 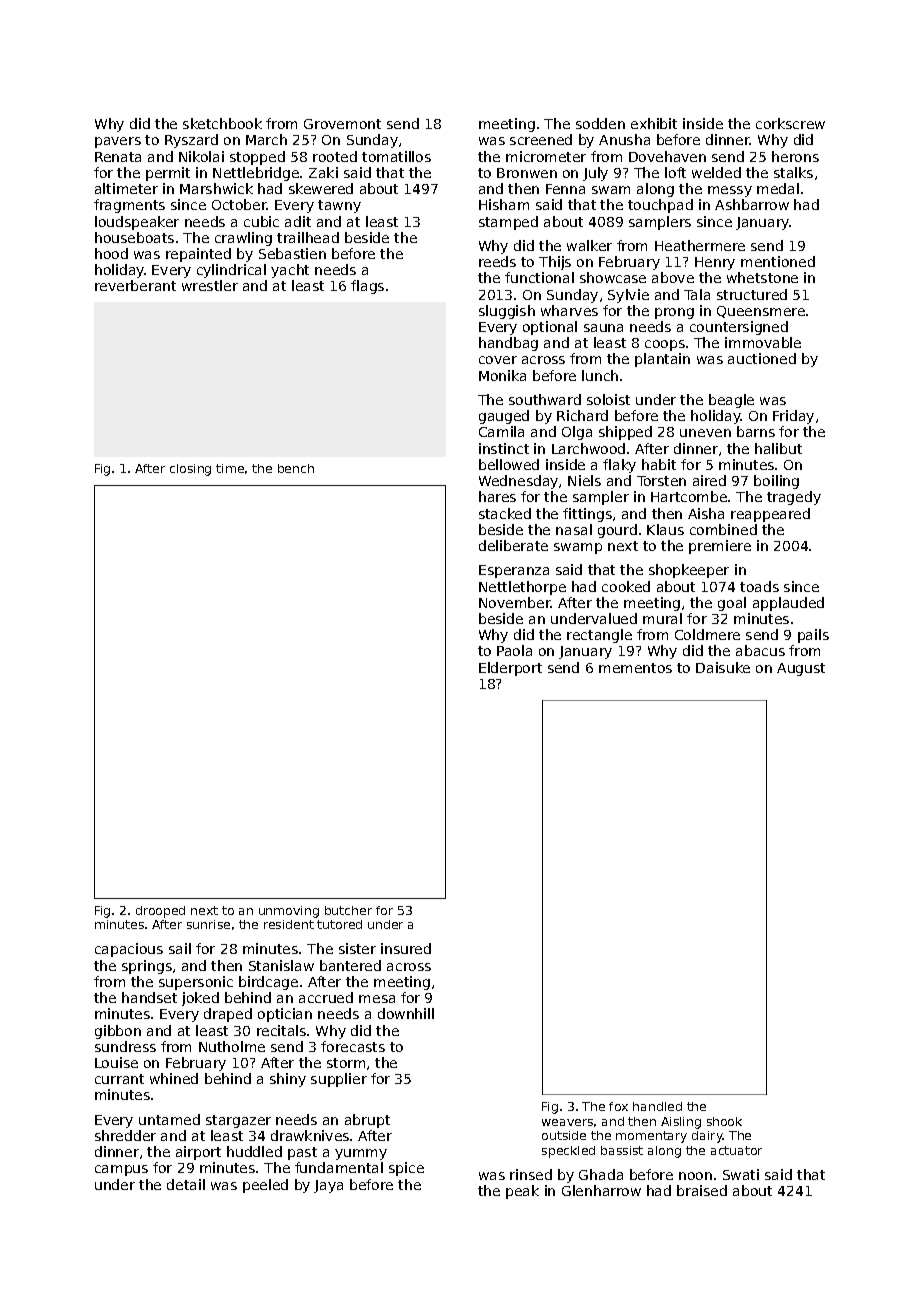 I want to click on southward, so click(x=545, y=399).
